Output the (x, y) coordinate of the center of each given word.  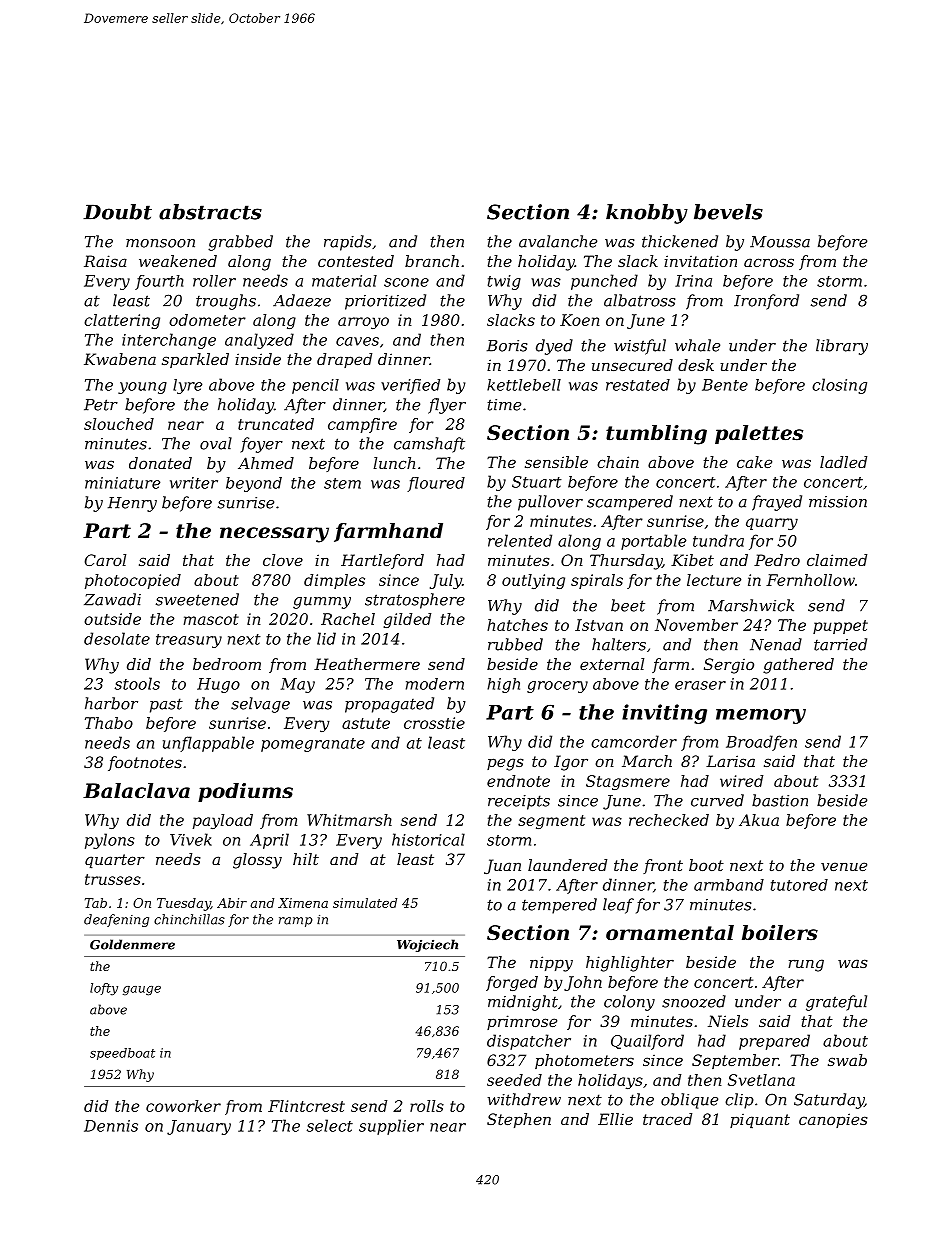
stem (342, 483)
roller (214, 281)
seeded (514, 1080)
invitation (700, 261)
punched (604, 282)
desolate (117, 638)
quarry (772, 524)
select (330, 1125)
